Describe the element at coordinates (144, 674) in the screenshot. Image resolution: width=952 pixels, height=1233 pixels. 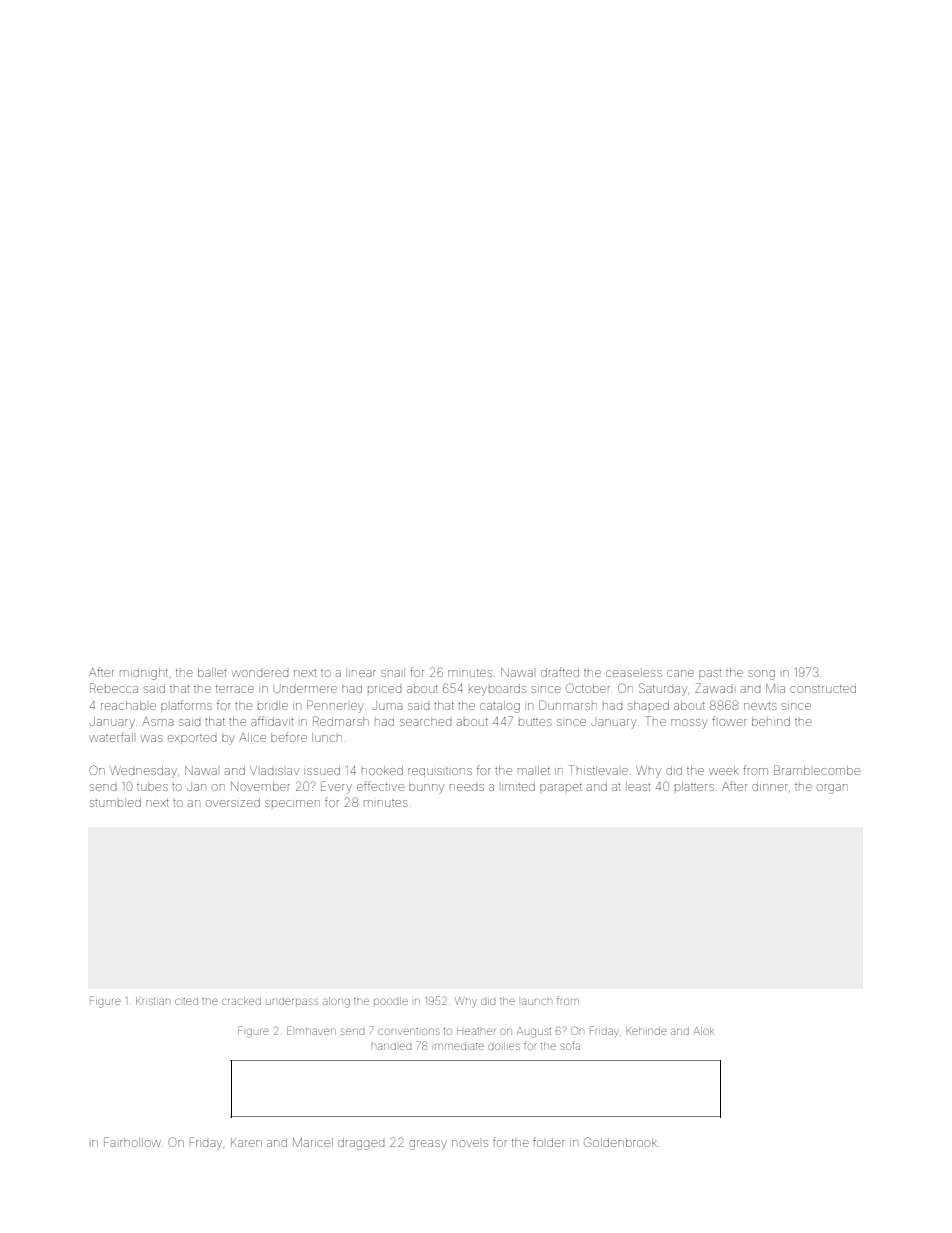
I see `midnight` at that location.
